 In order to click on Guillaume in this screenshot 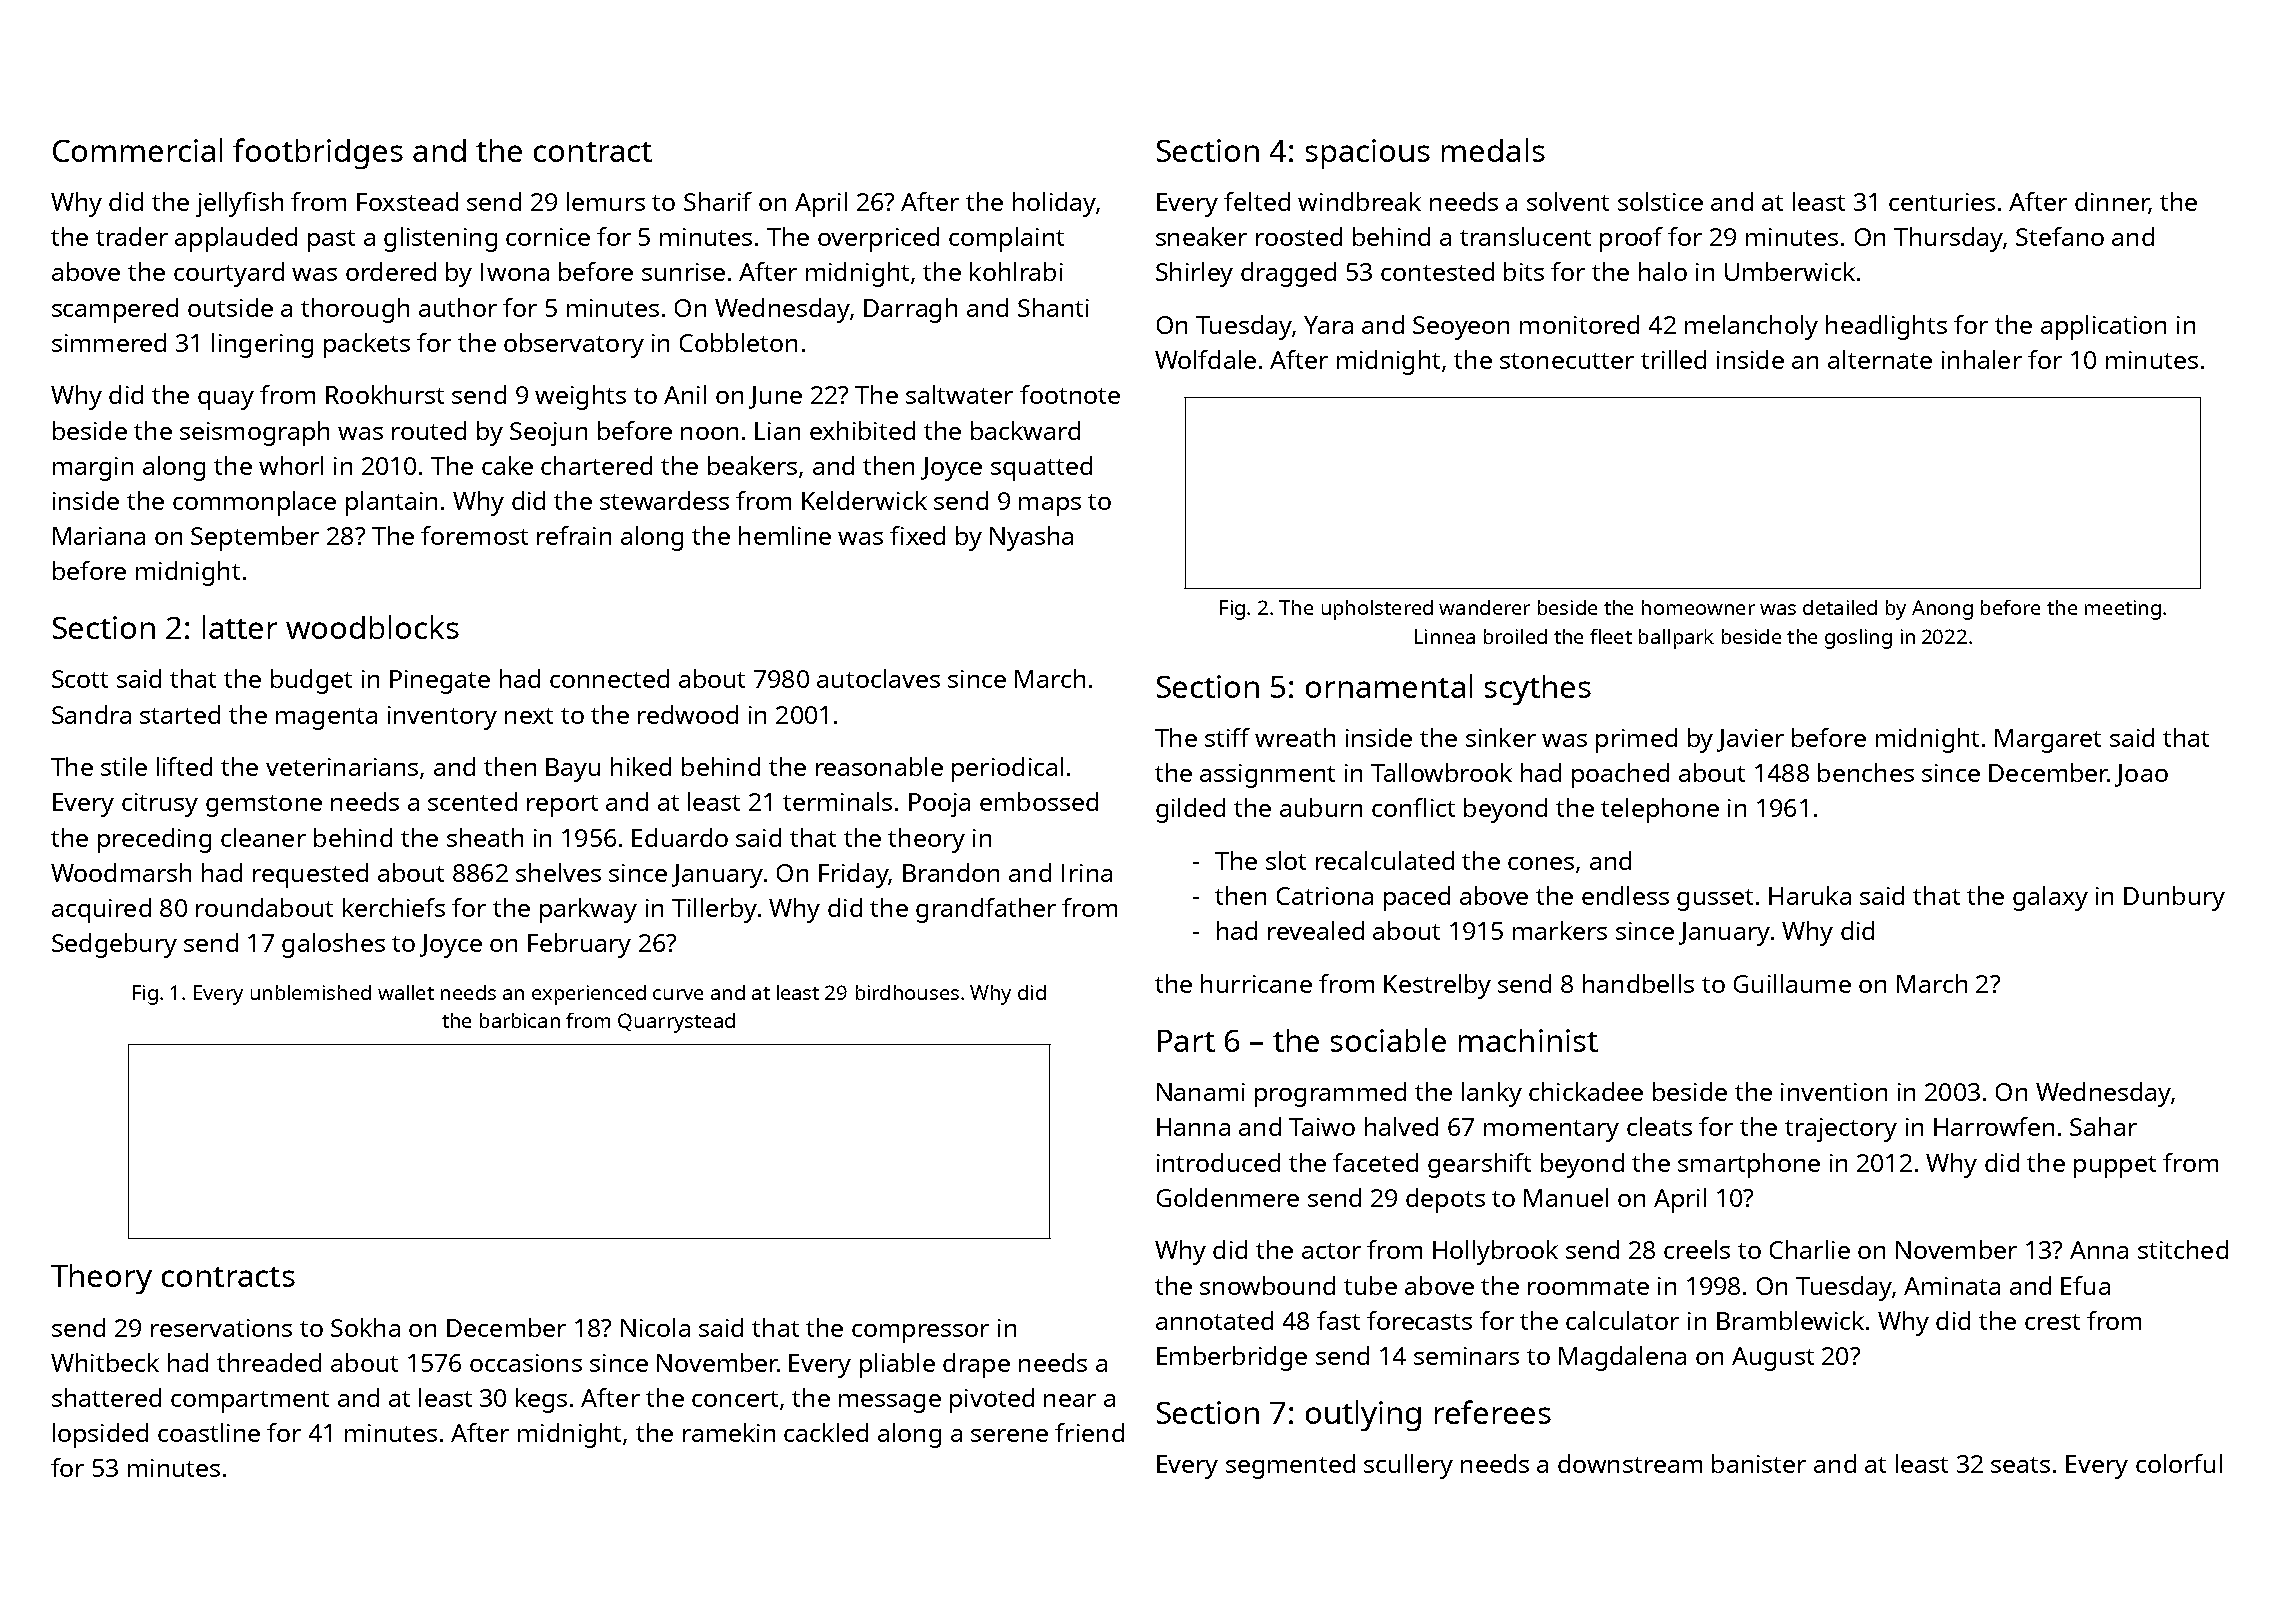, I will do `click(1792, 983)`.
